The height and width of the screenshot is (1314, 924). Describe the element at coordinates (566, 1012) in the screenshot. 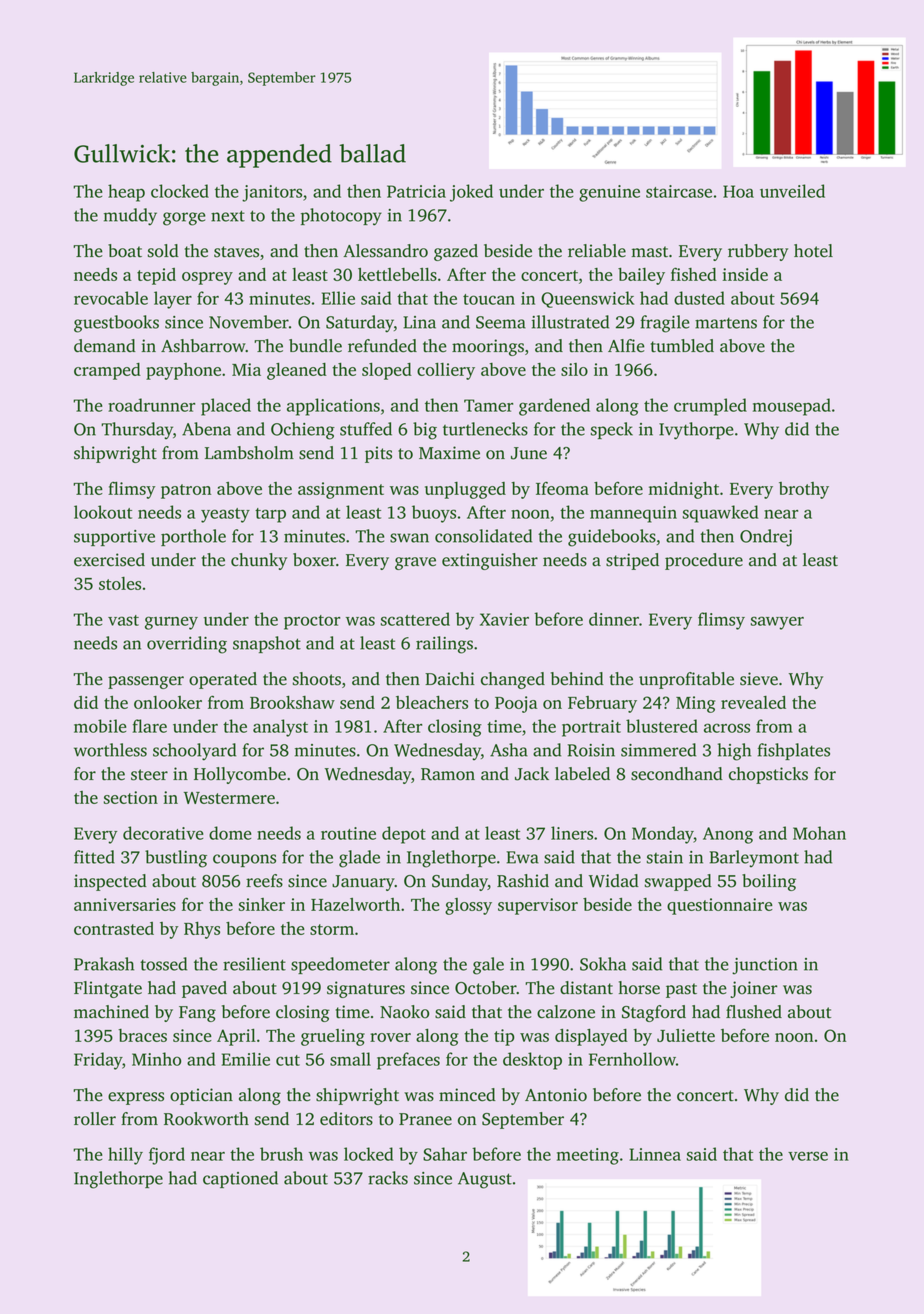

I see `calzone` at that location.
